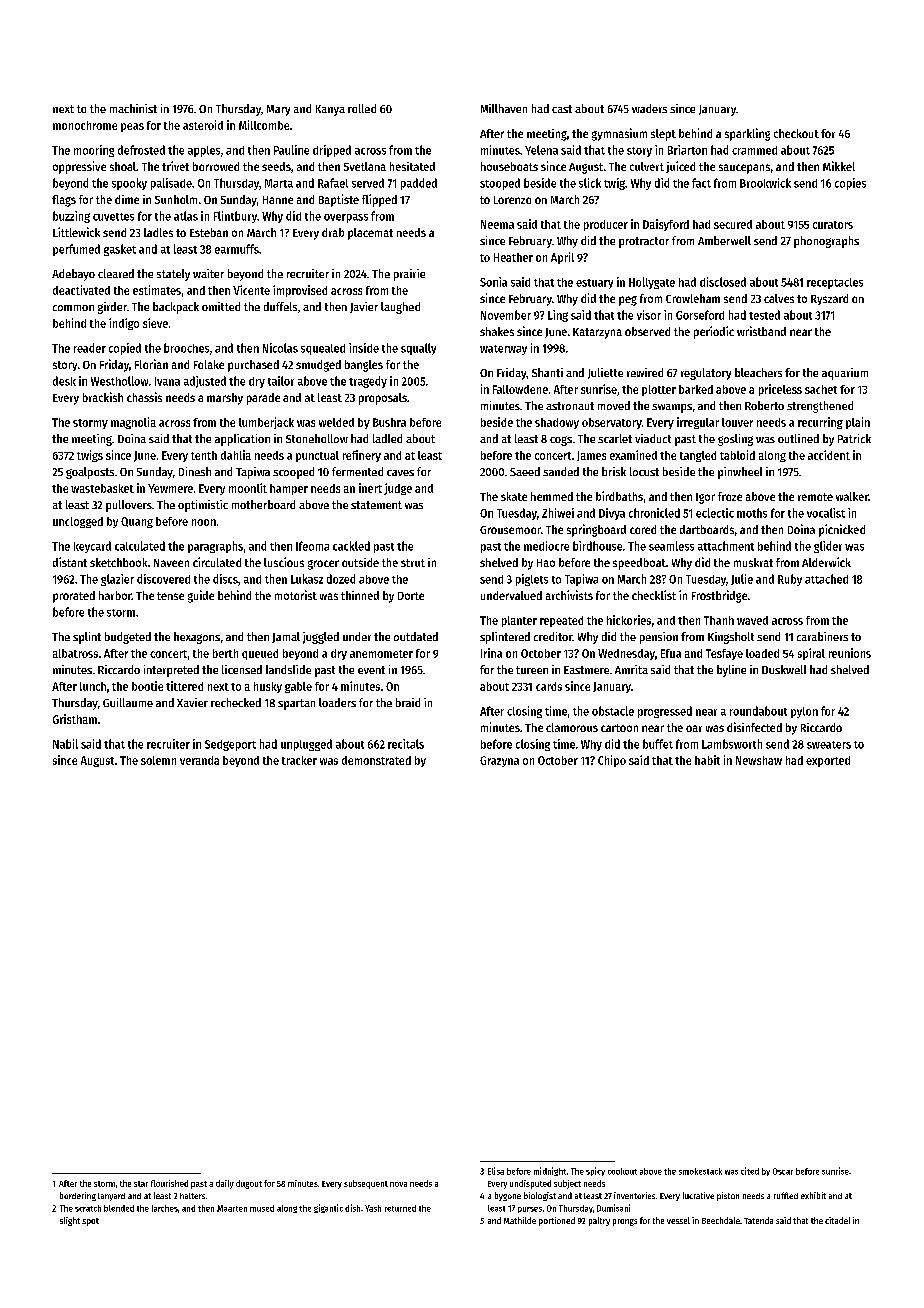 The width and height of the screenshot is (924, 1308). I want to click on star, so click(141, 1184).
